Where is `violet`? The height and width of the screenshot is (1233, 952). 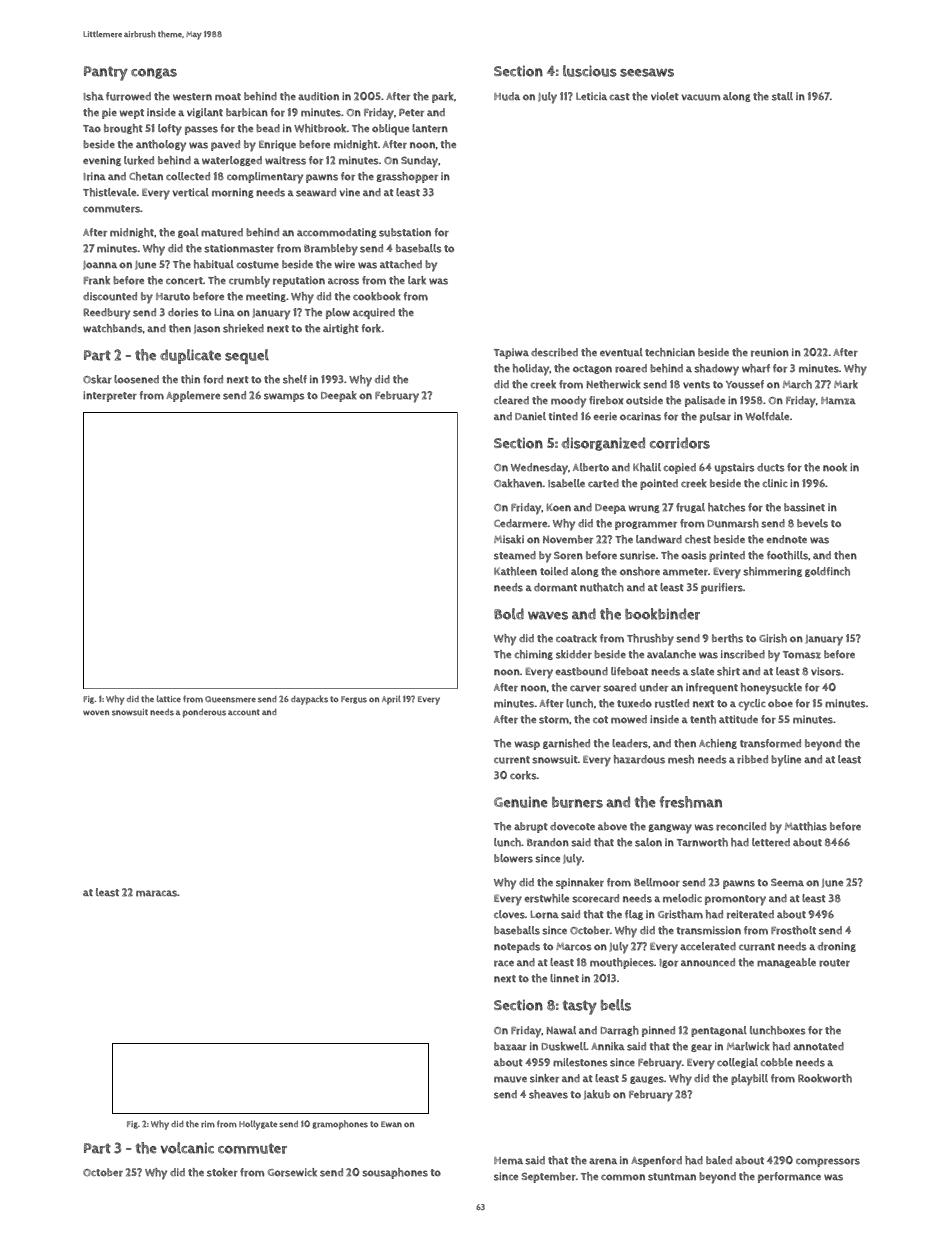
violet is located at coordinates (664, 96).
